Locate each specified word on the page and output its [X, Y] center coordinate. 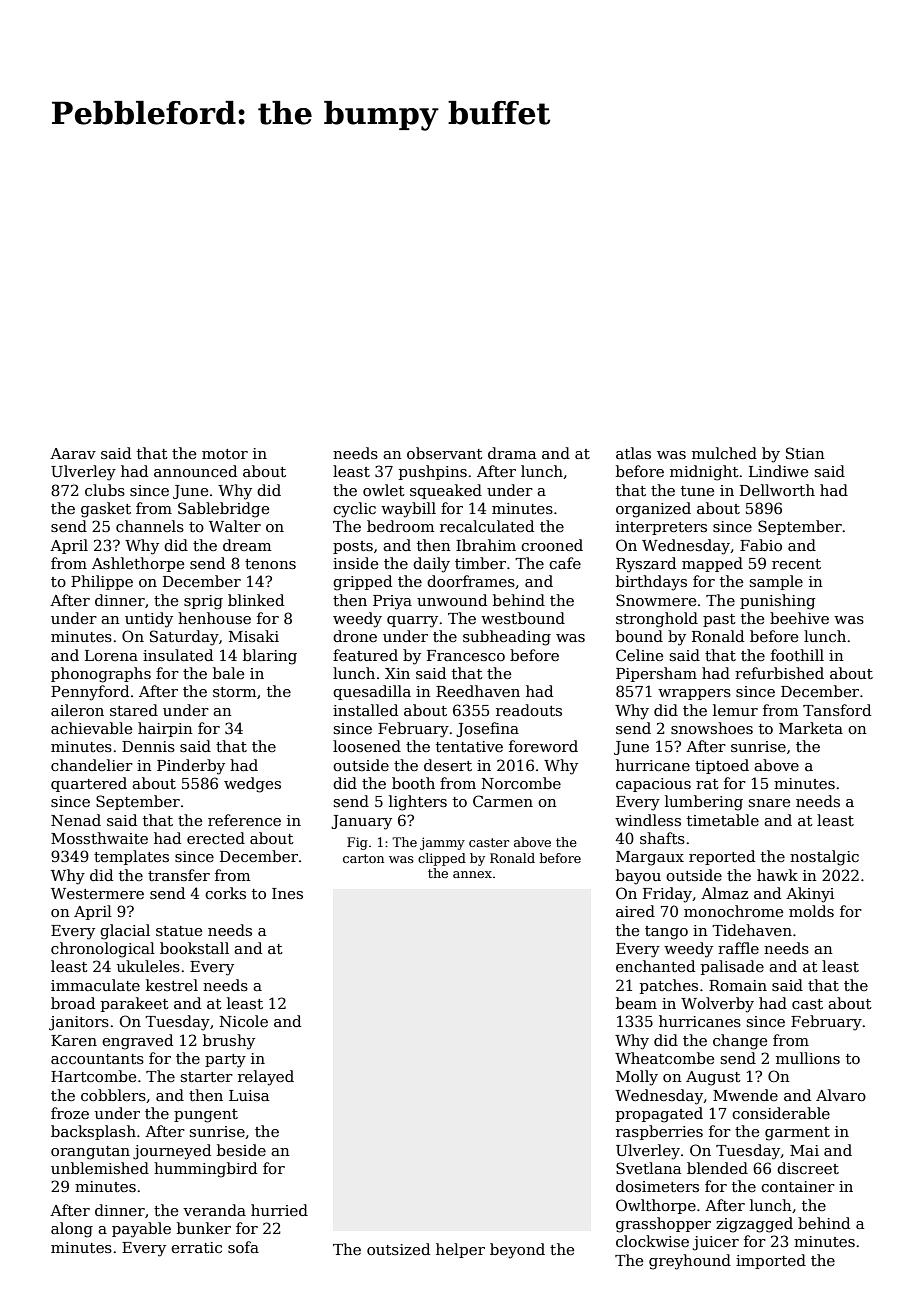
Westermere [97, 893]
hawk [777, 875]
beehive [799, 618]
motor [225, 454]
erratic [196, 1247]
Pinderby [191, 767]
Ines [287, 893]
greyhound [690, 1262]
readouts [529, 710]
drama [512, 453]
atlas [633, 453]
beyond [517, 1251]
